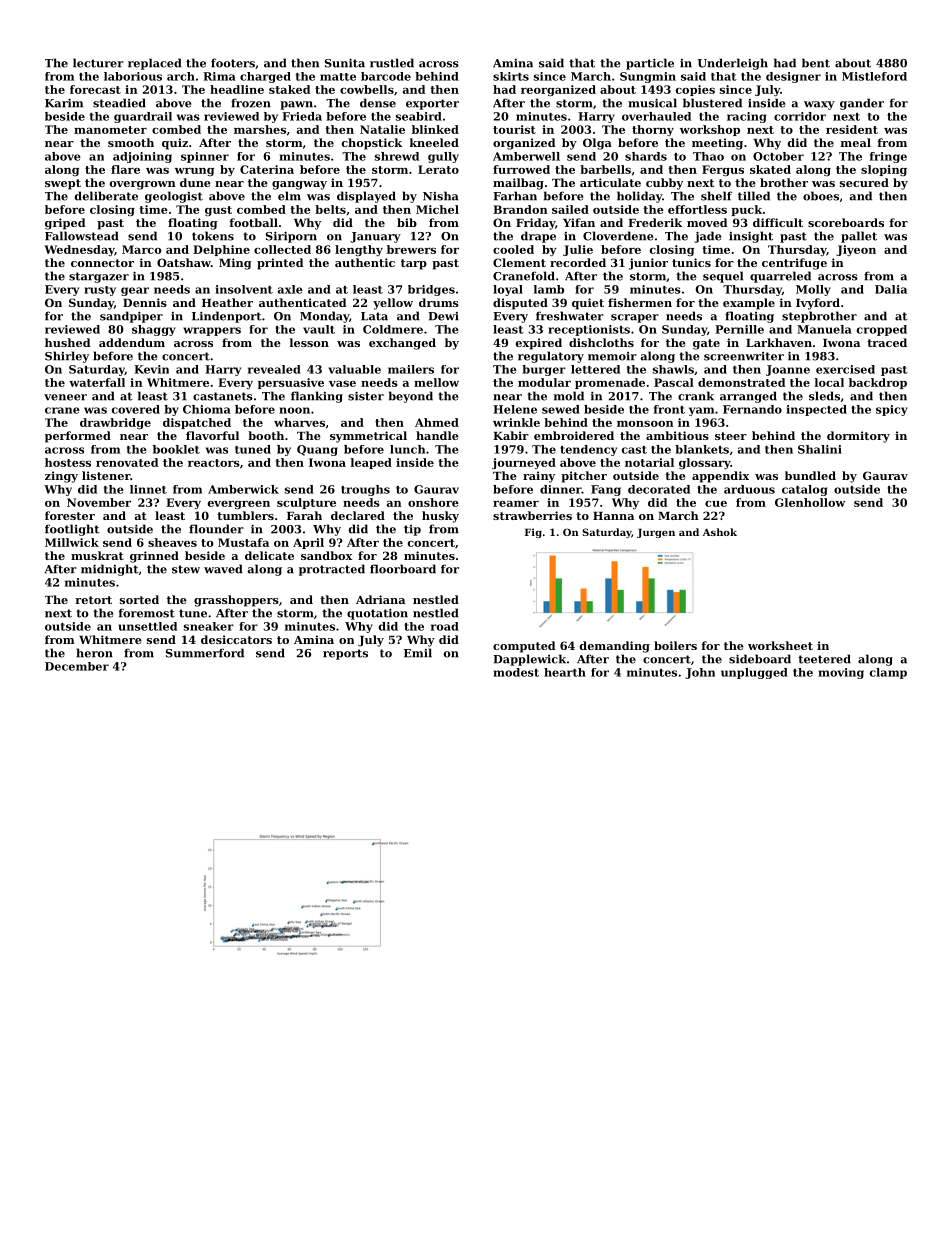 This page has width=952, height=1233. Describe the element at coordinates (319, 329) in the page. I see `vault` at that location.
